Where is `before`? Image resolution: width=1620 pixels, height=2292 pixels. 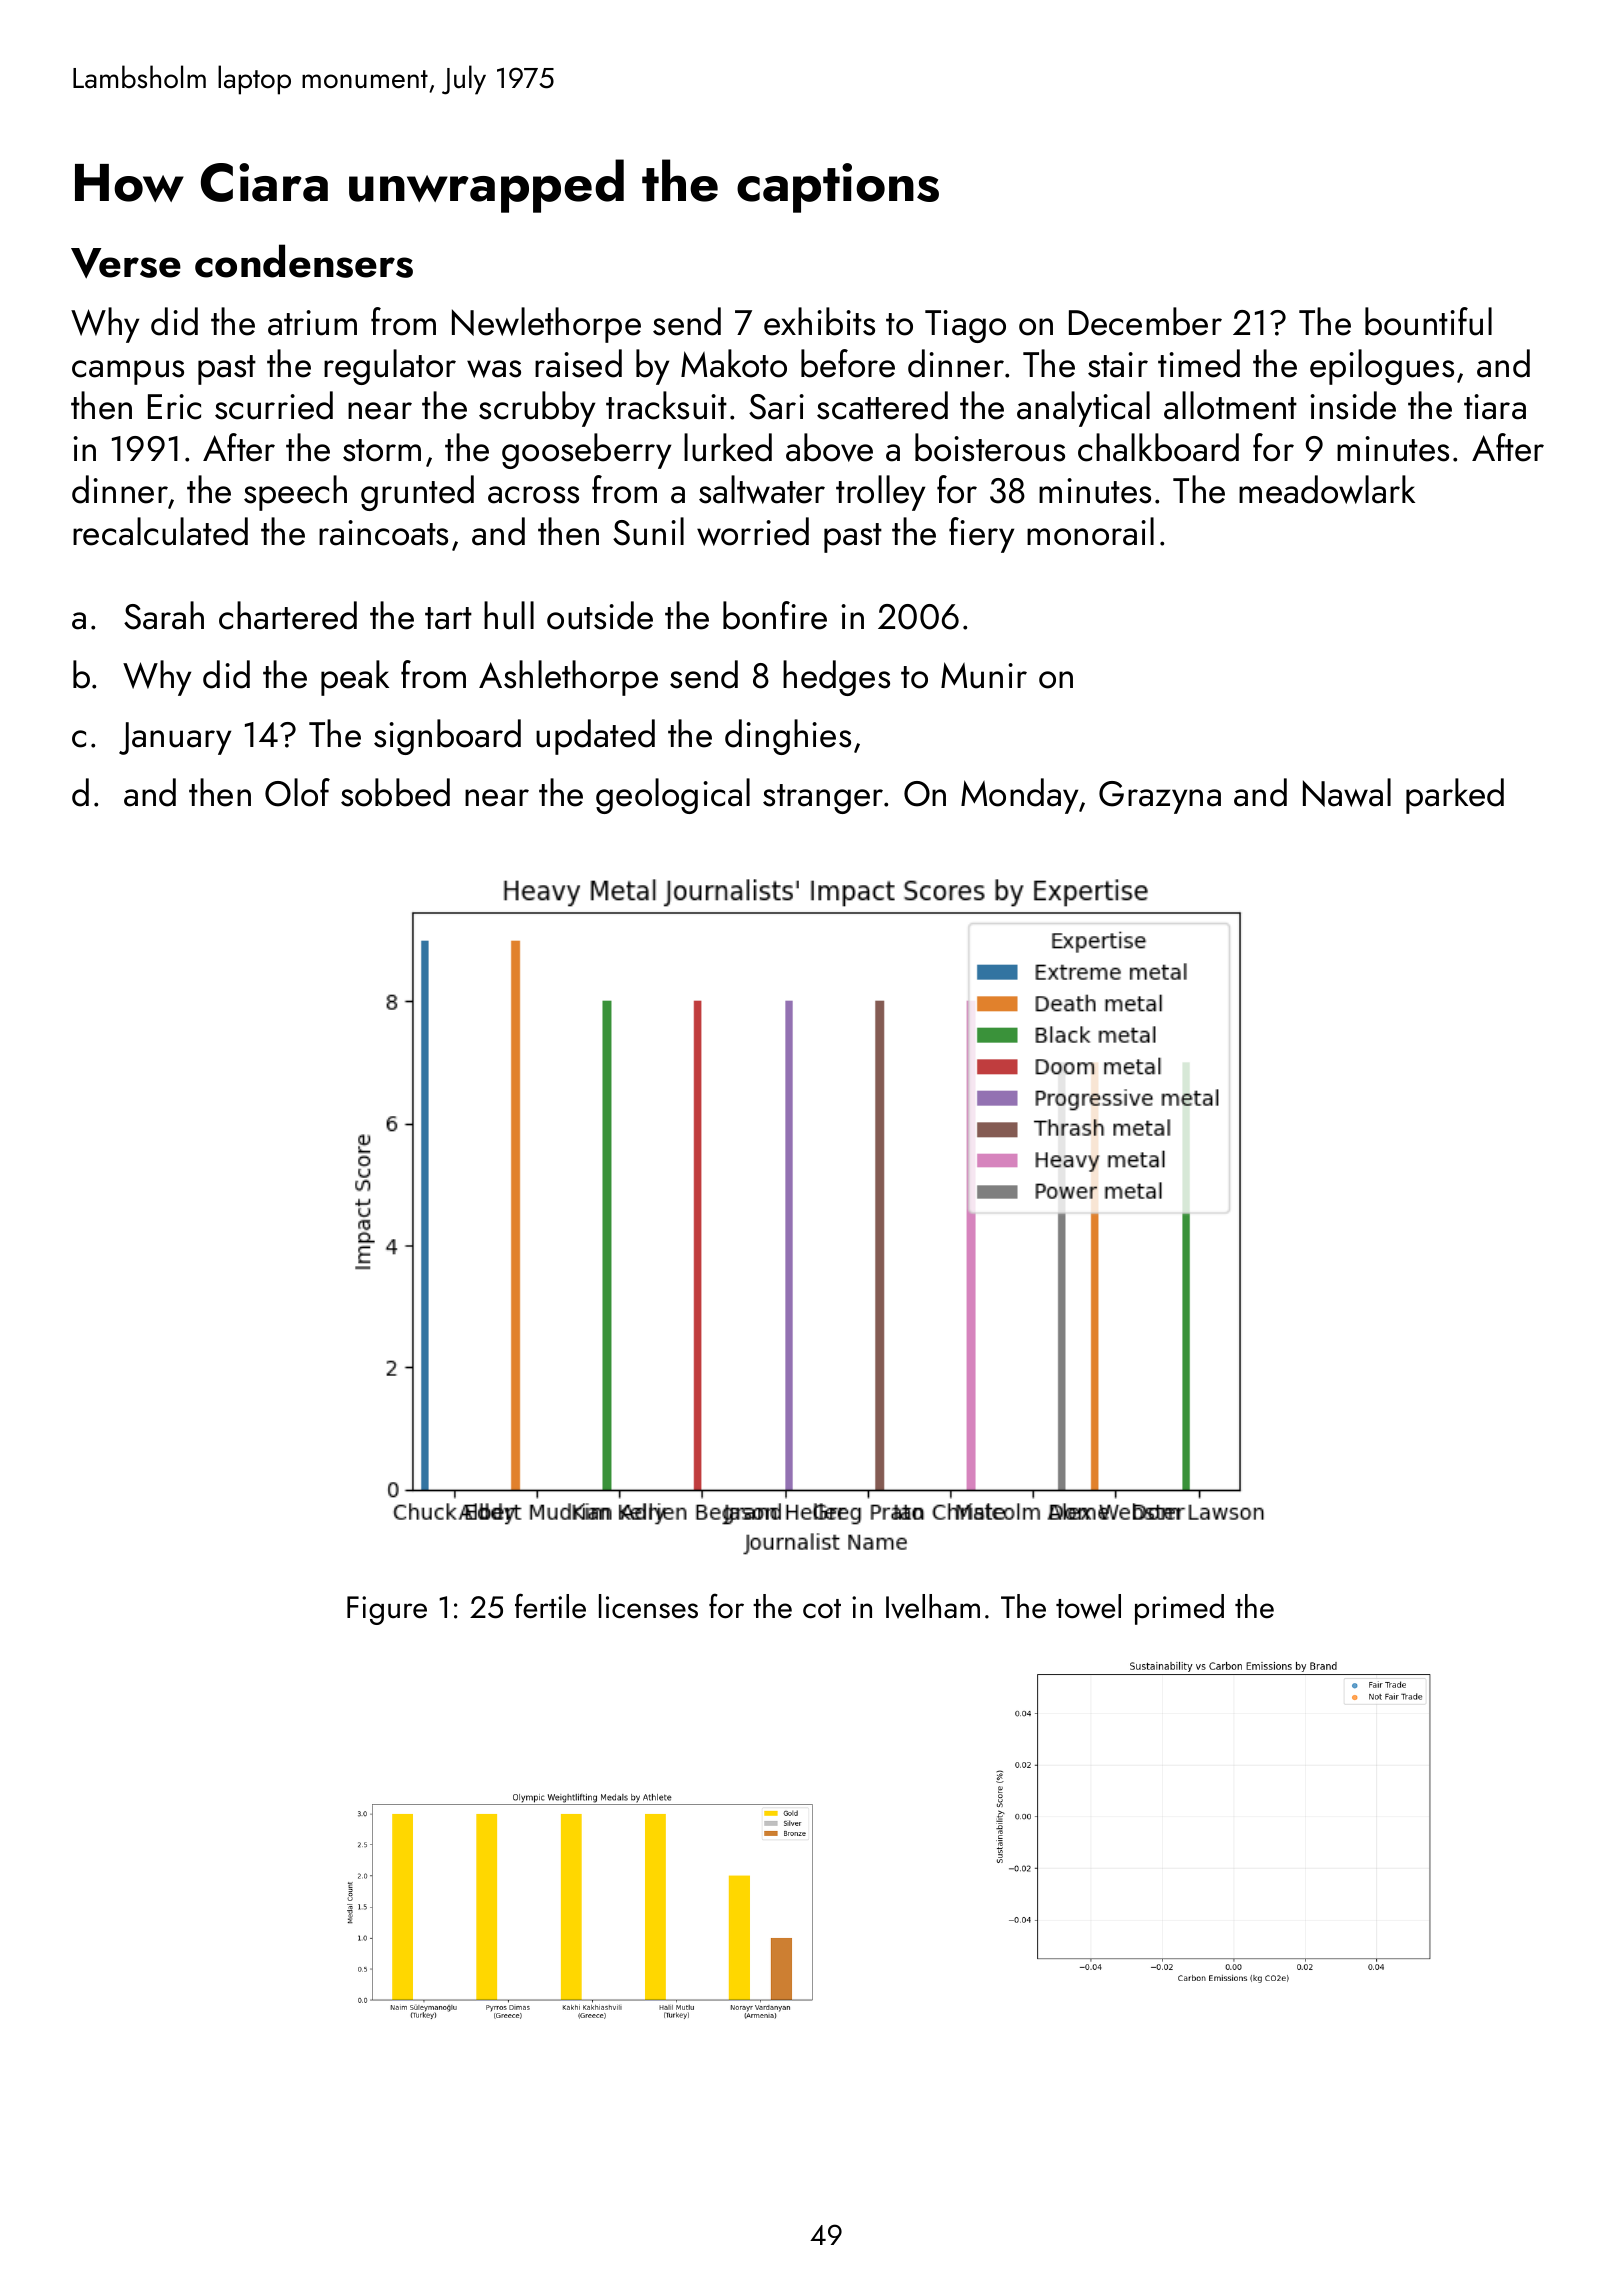
before is located at coordinates (848, 363).
